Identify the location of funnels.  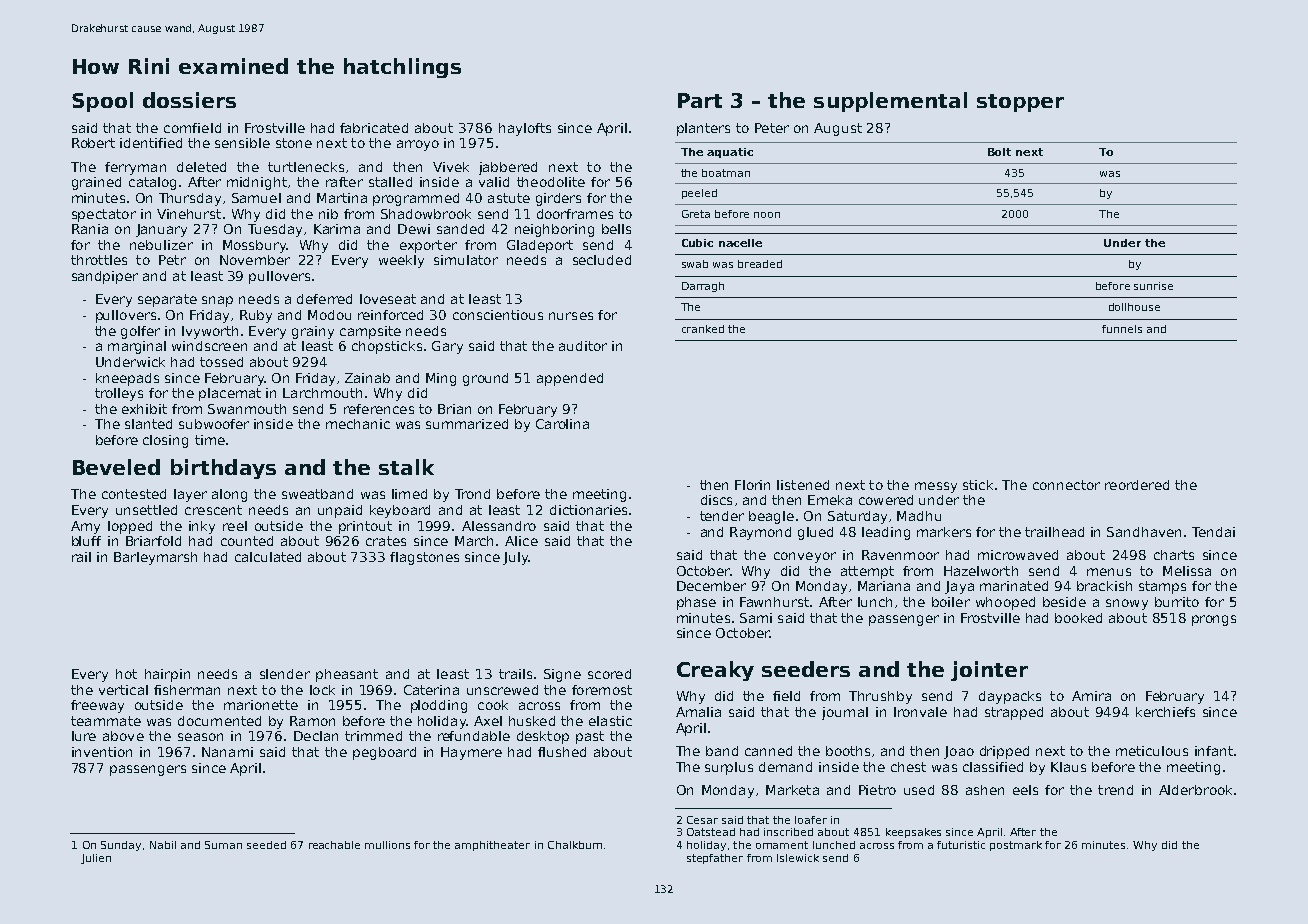
(1122, 329).
